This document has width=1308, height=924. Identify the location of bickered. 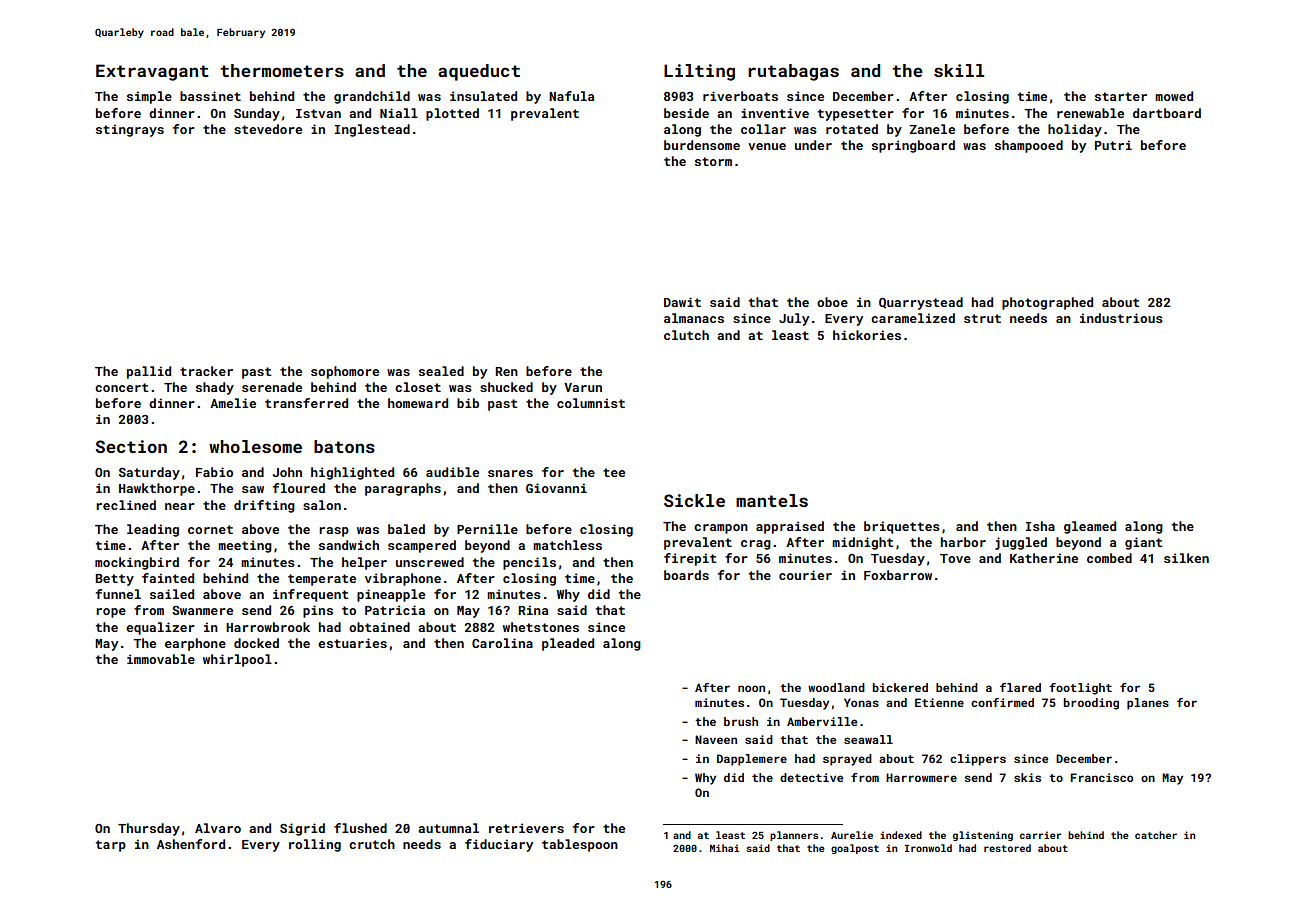
(900, 687).
